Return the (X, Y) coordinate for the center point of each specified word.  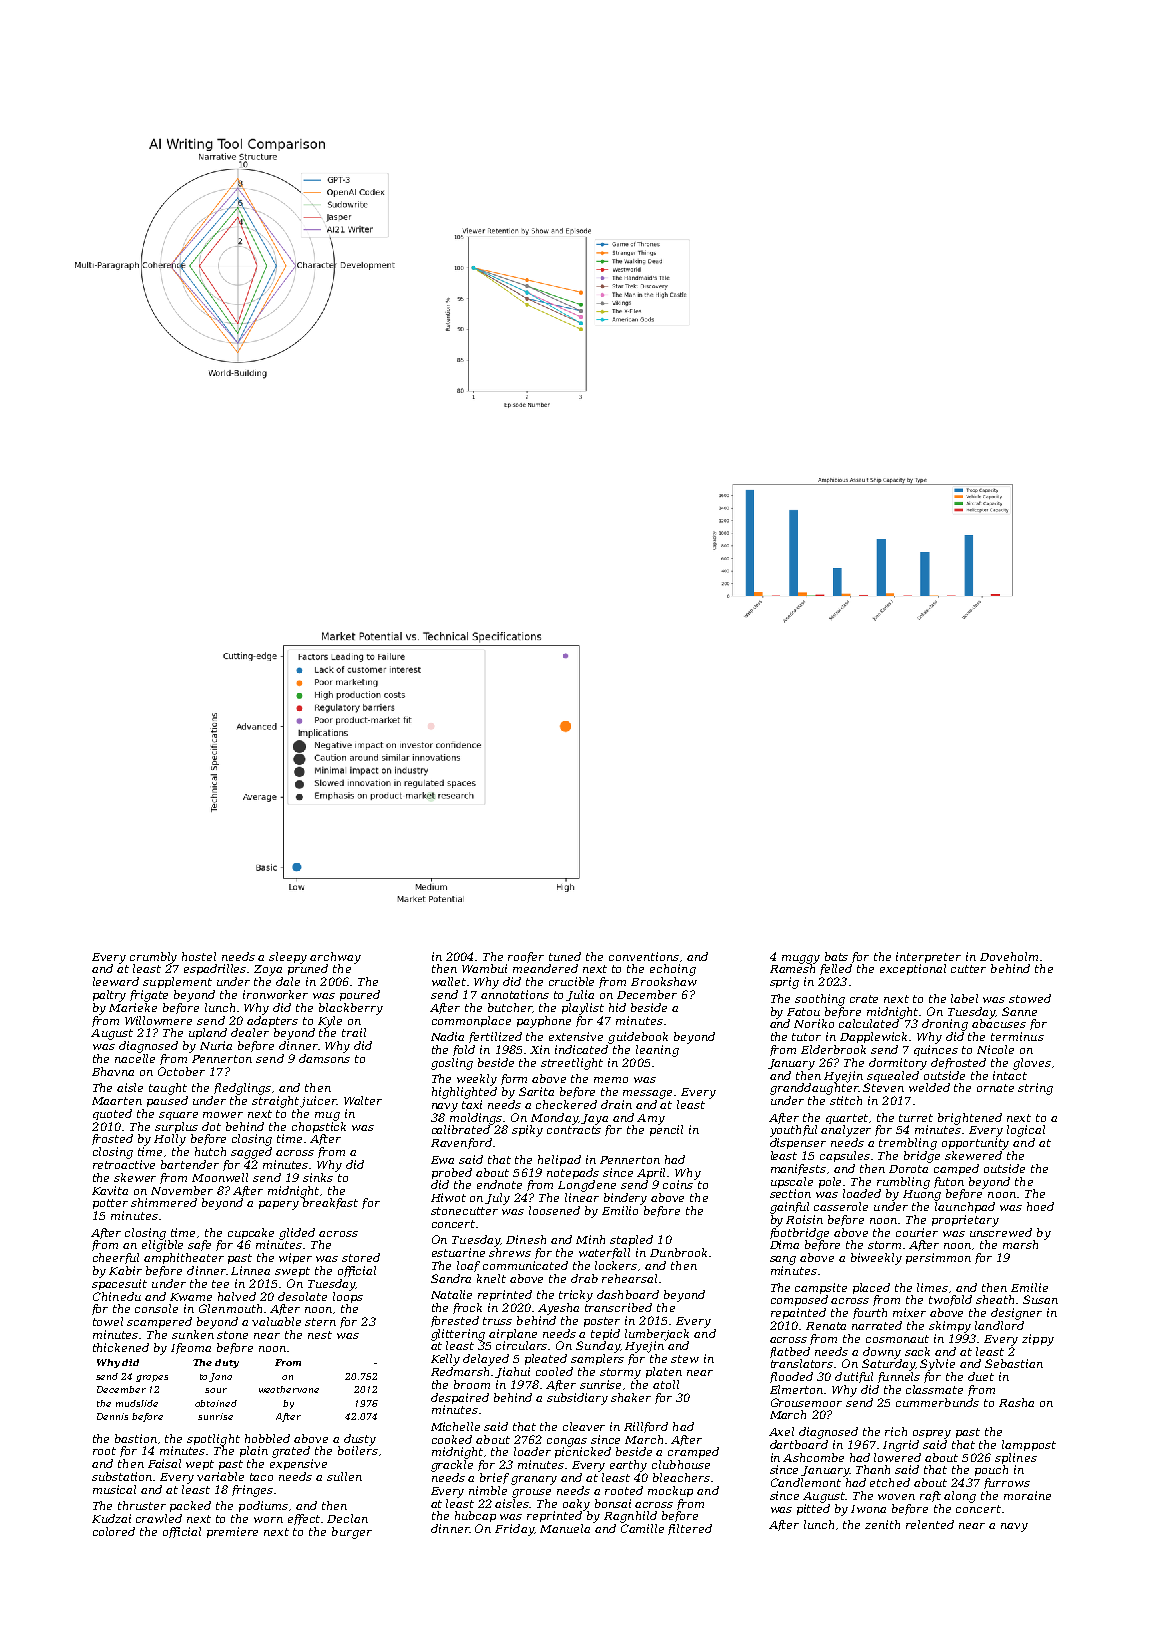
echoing (673, 970)
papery (279, 1205)
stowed (1030, 998)
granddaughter (814, 1089)
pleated (546, 1359)
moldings (476, 1119)
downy (882, 1353)
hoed (1040, 1206)
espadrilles (216, 969)
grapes (152, 1378)
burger (352, 1533)
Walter (363, 1100)
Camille (642, 1528)
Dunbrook (678, 1252)
